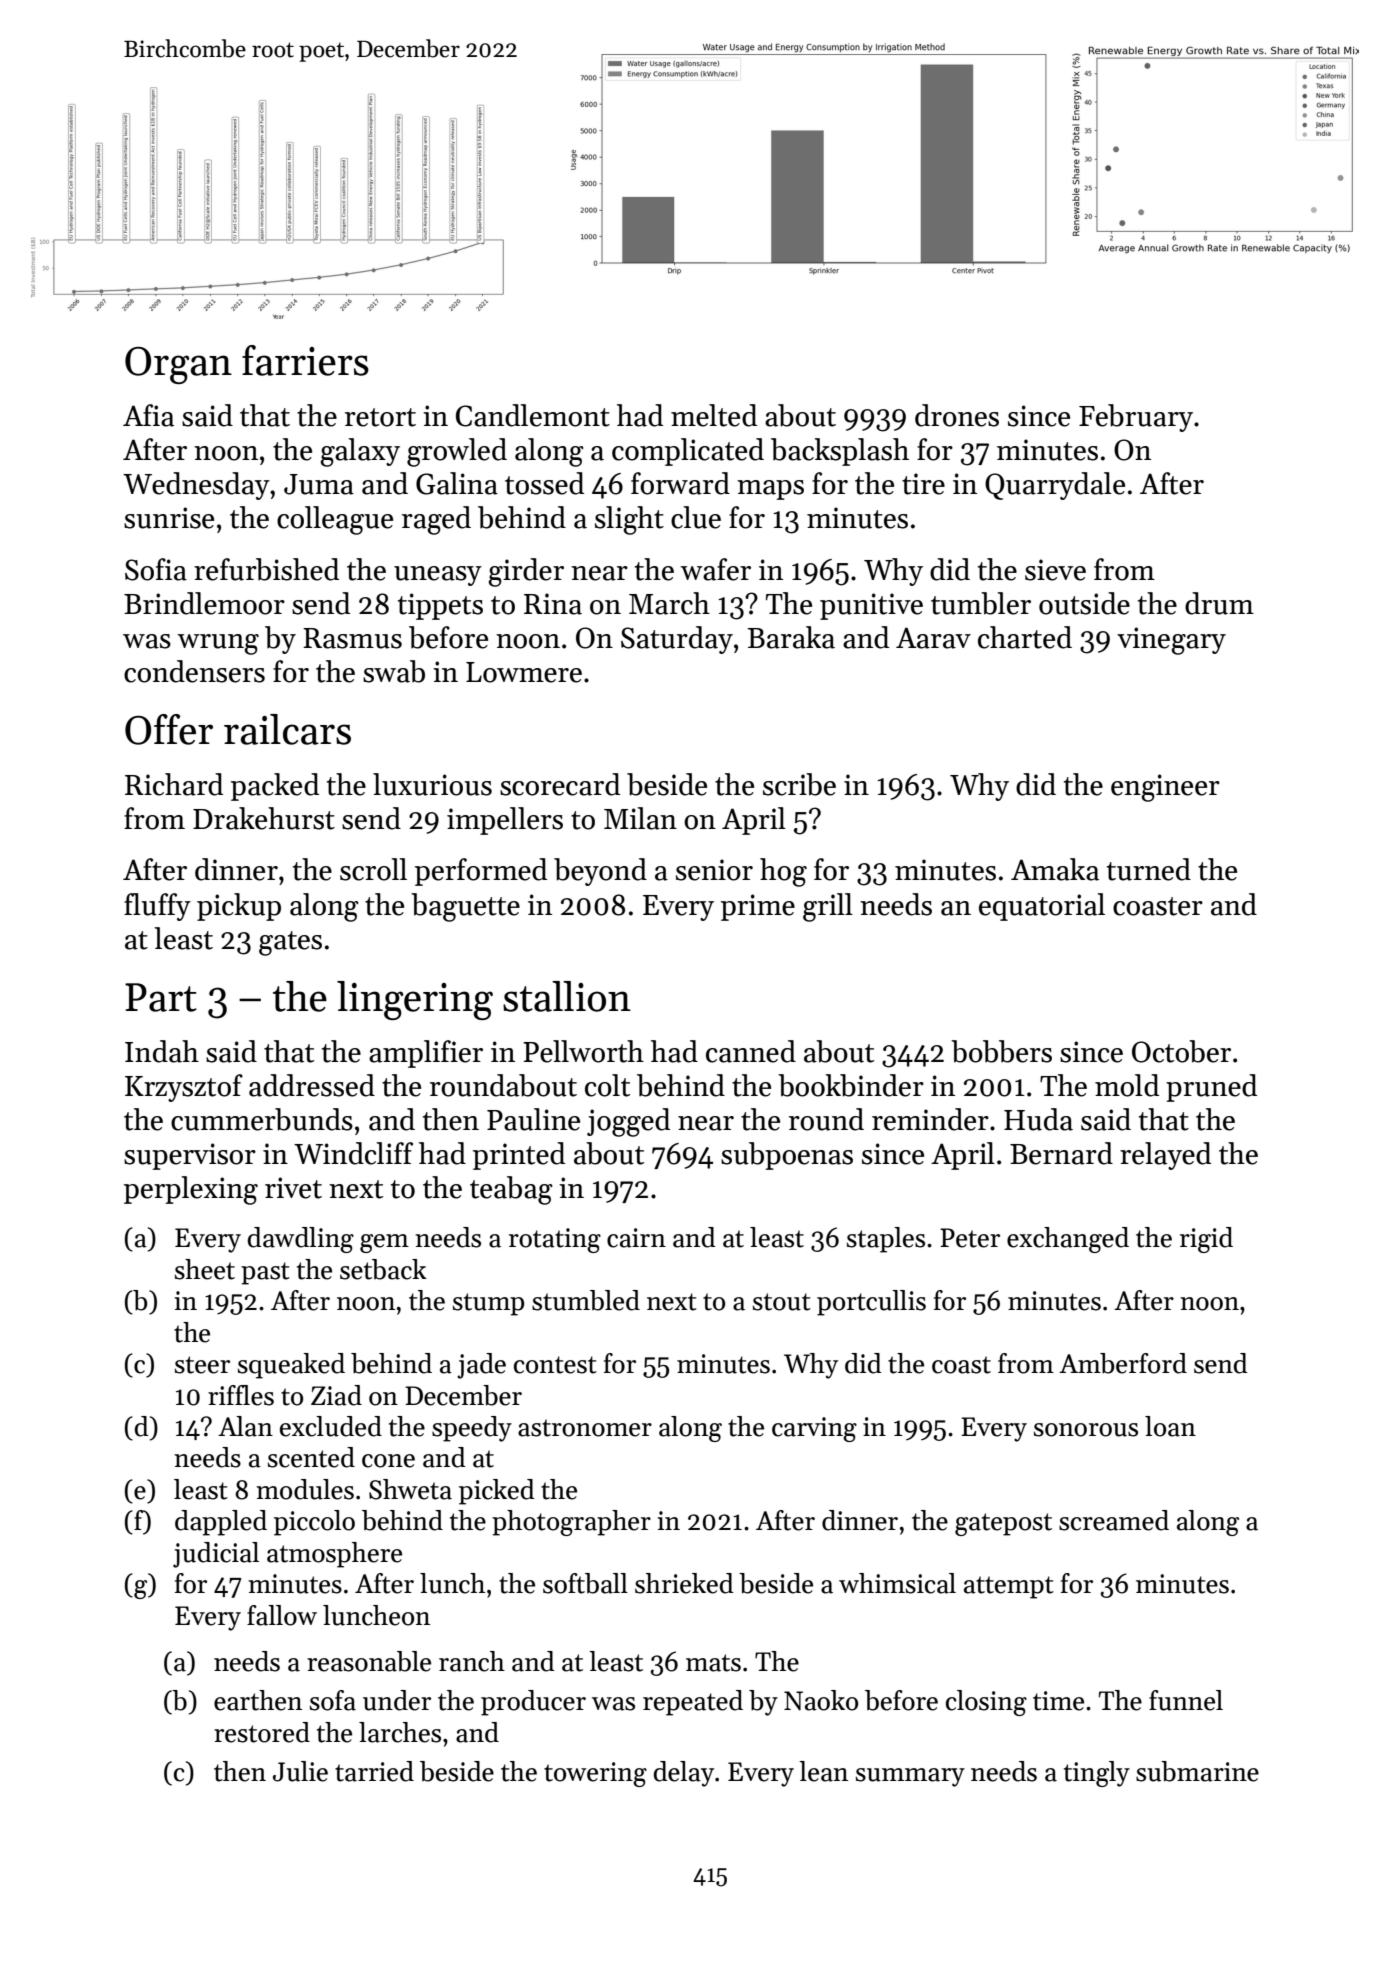 The height and width of the page is (1969, 1386). I want to click on drum, so click(1219, 603).
